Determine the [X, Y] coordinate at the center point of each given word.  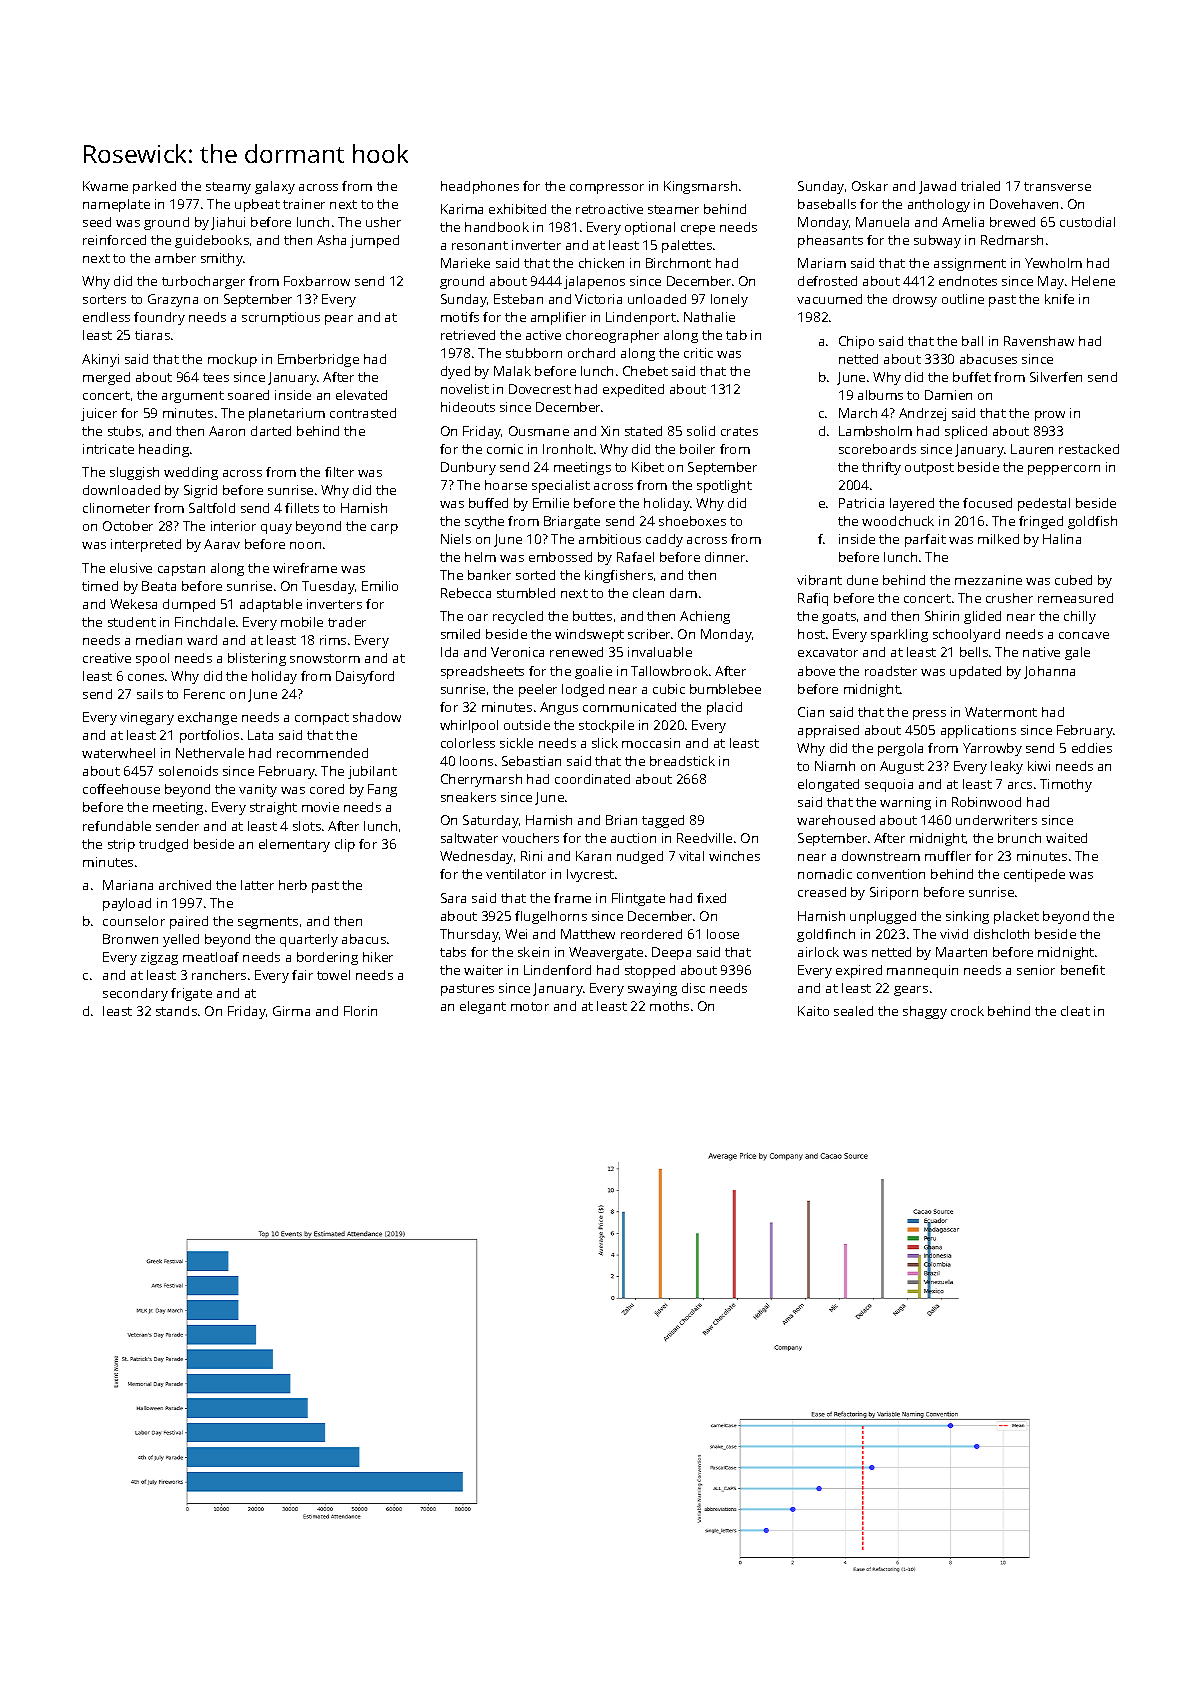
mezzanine [988, 580]
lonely [729, 300]
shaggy [925, 1012]
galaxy [275, 187]
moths [669, 1006]
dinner [725, 557]
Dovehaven [1024, 204]
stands [176, 1011]
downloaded [121, 490]
